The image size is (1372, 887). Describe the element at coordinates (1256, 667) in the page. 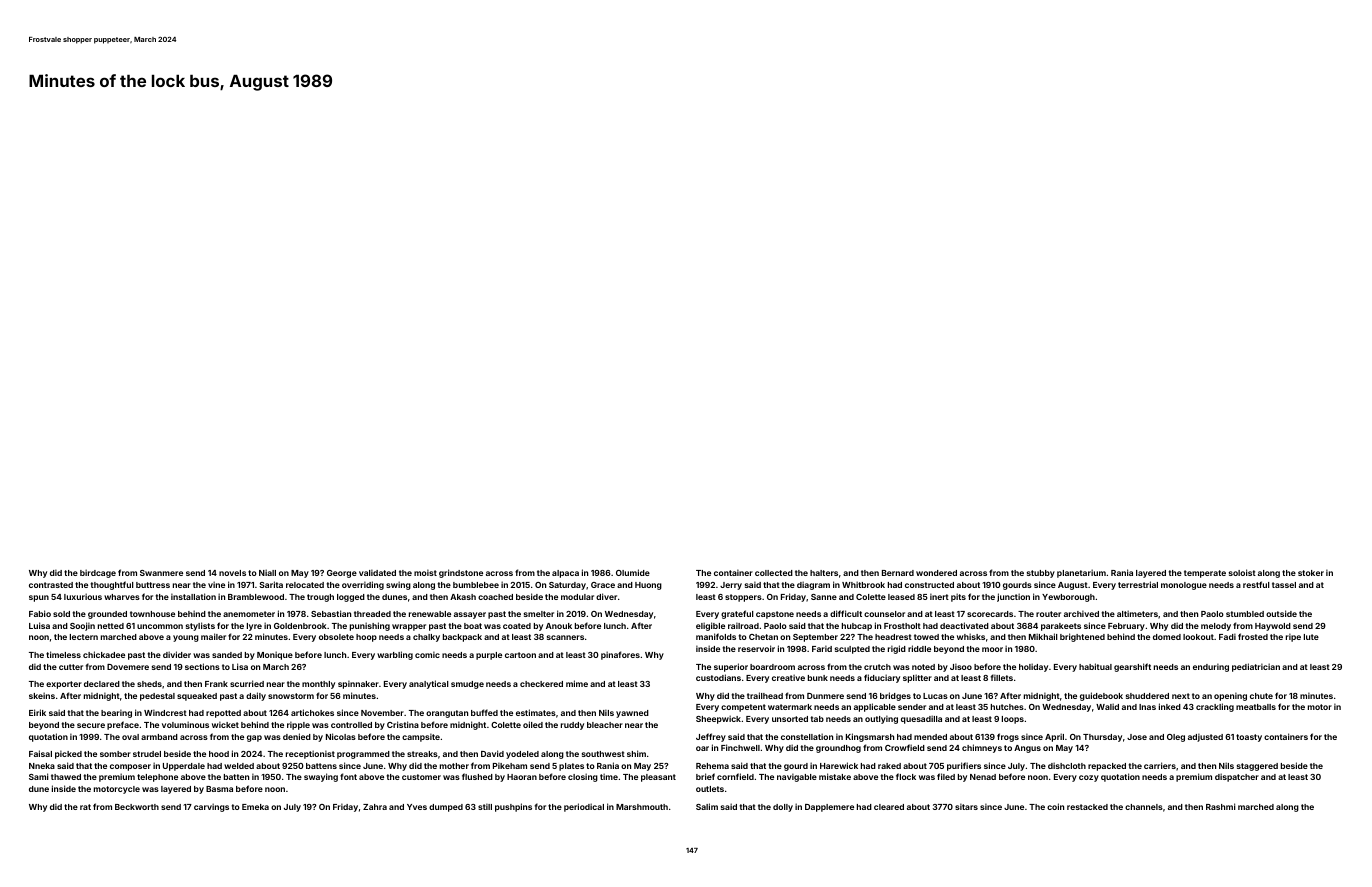

I see `pediatrician` at that location.
